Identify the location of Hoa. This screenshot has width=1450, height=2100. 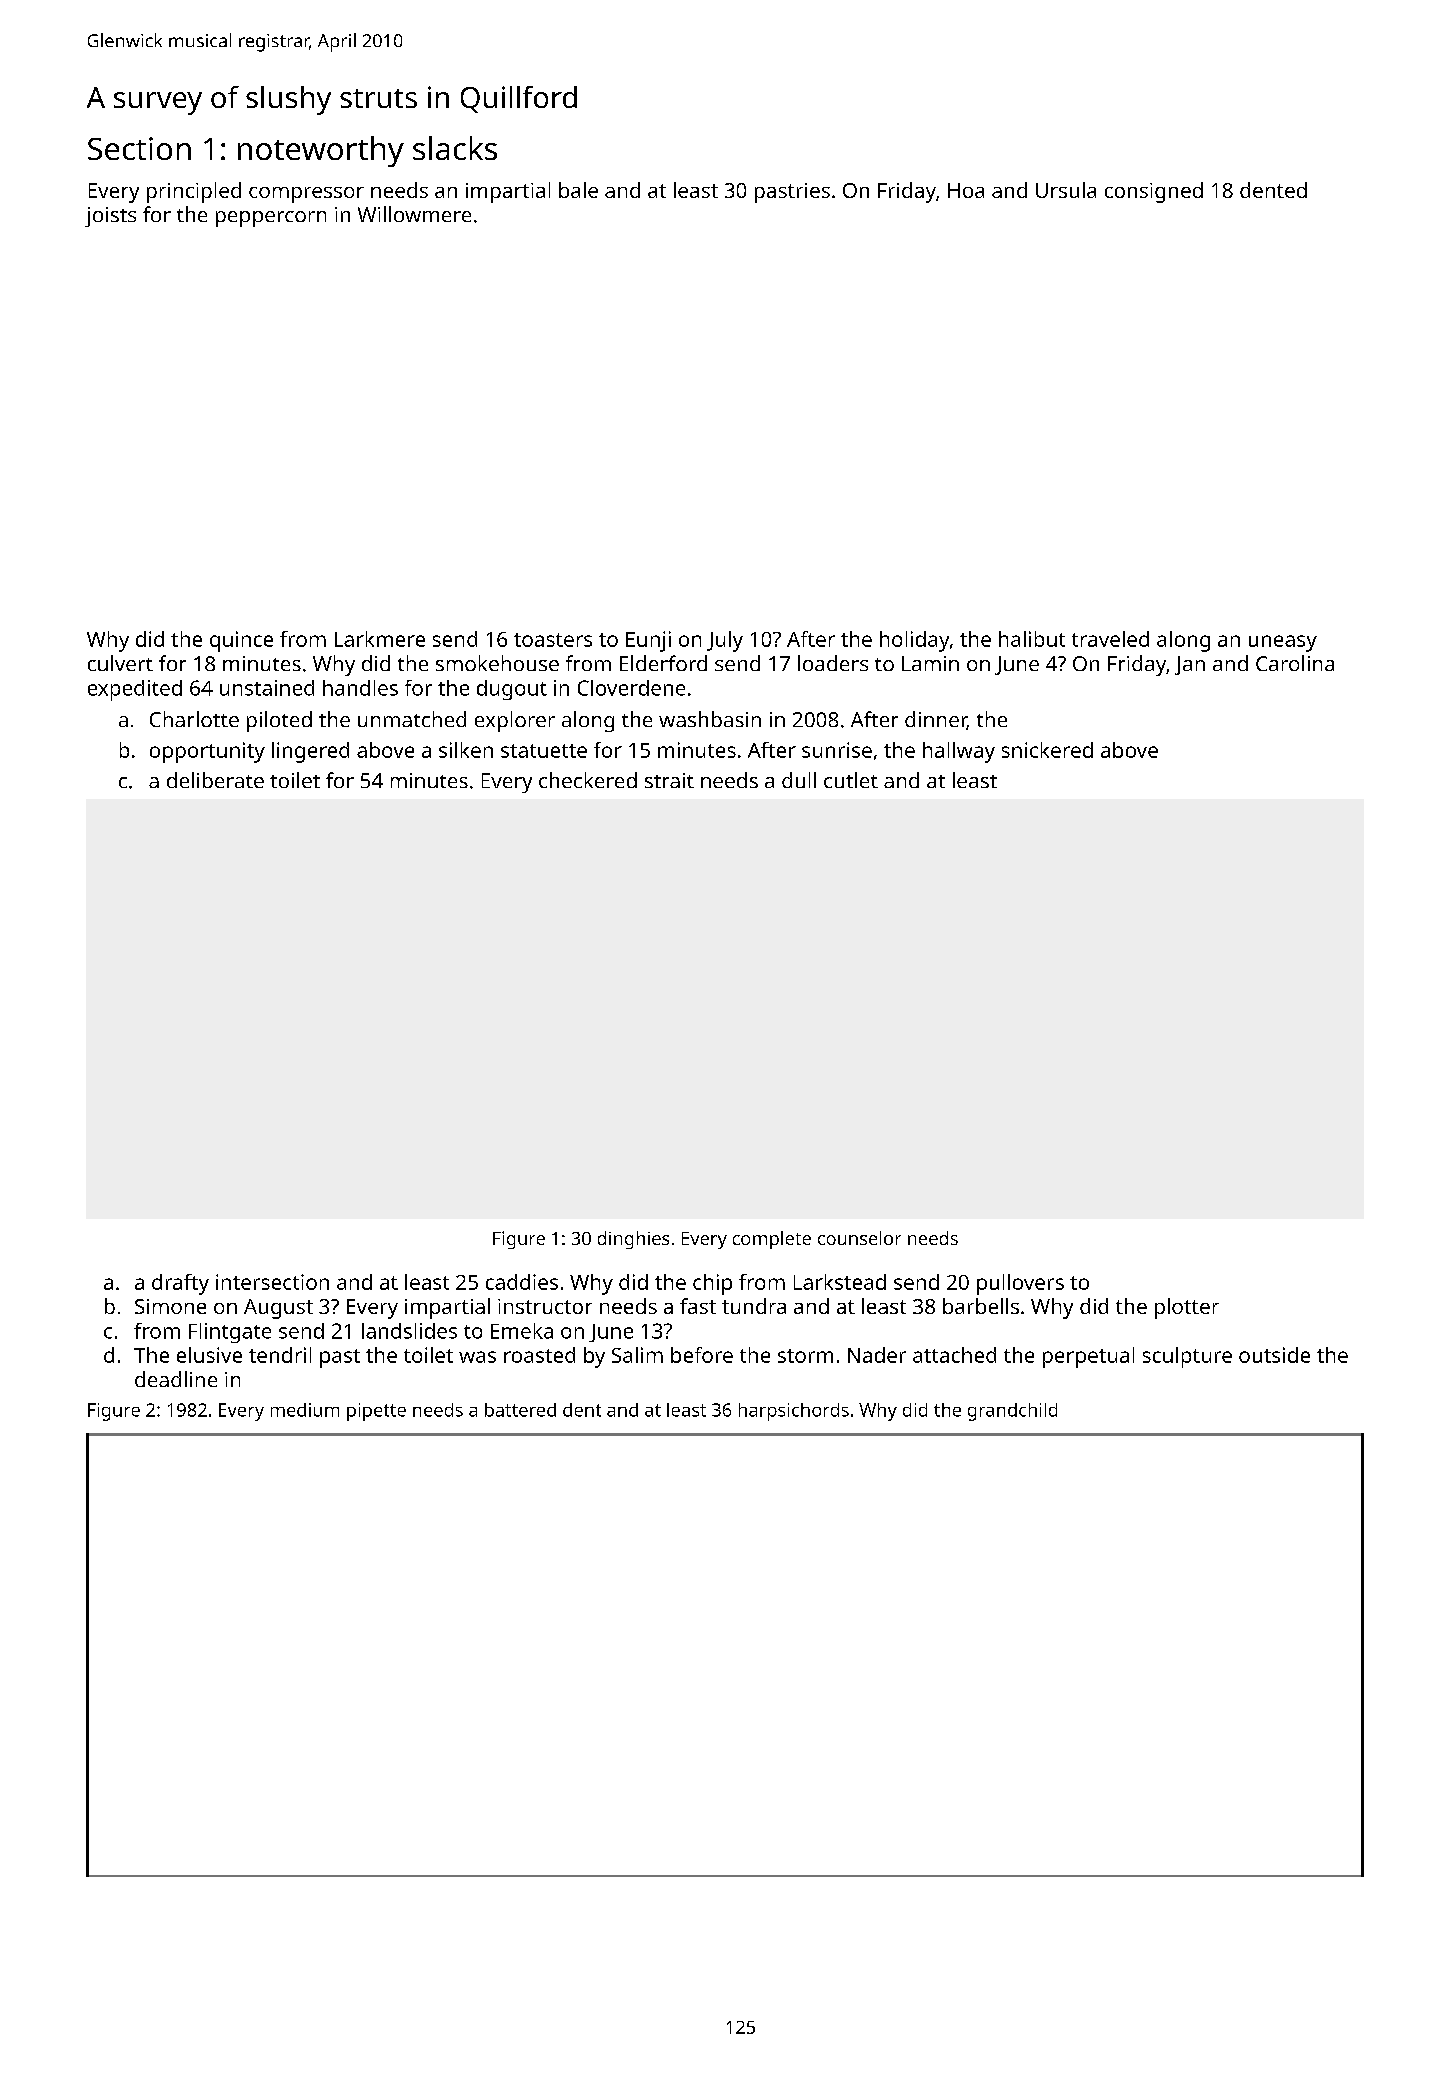
(966, 190).
